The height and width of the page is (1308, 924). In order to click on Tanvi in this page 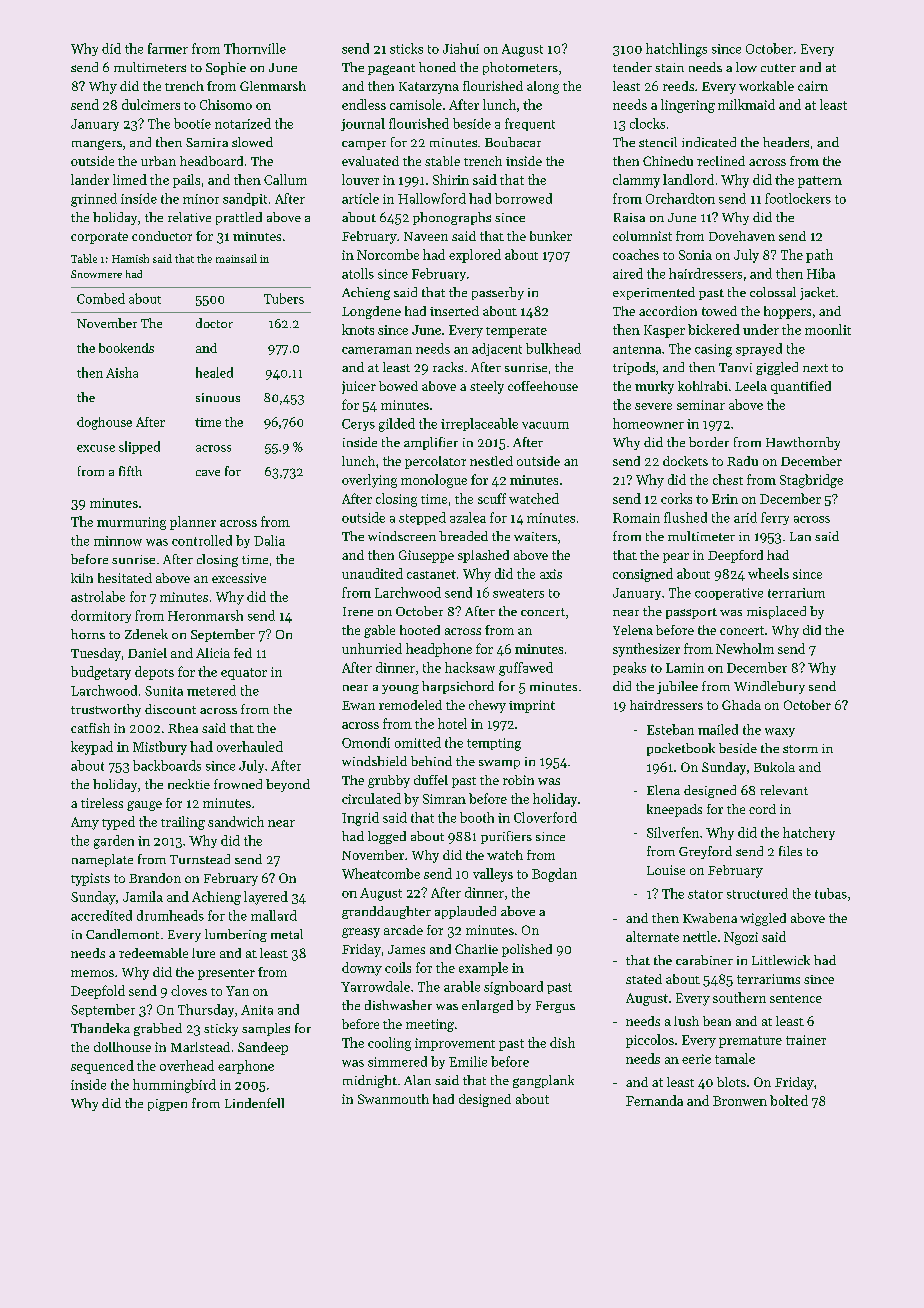, I will do `click(735, 367)`.
